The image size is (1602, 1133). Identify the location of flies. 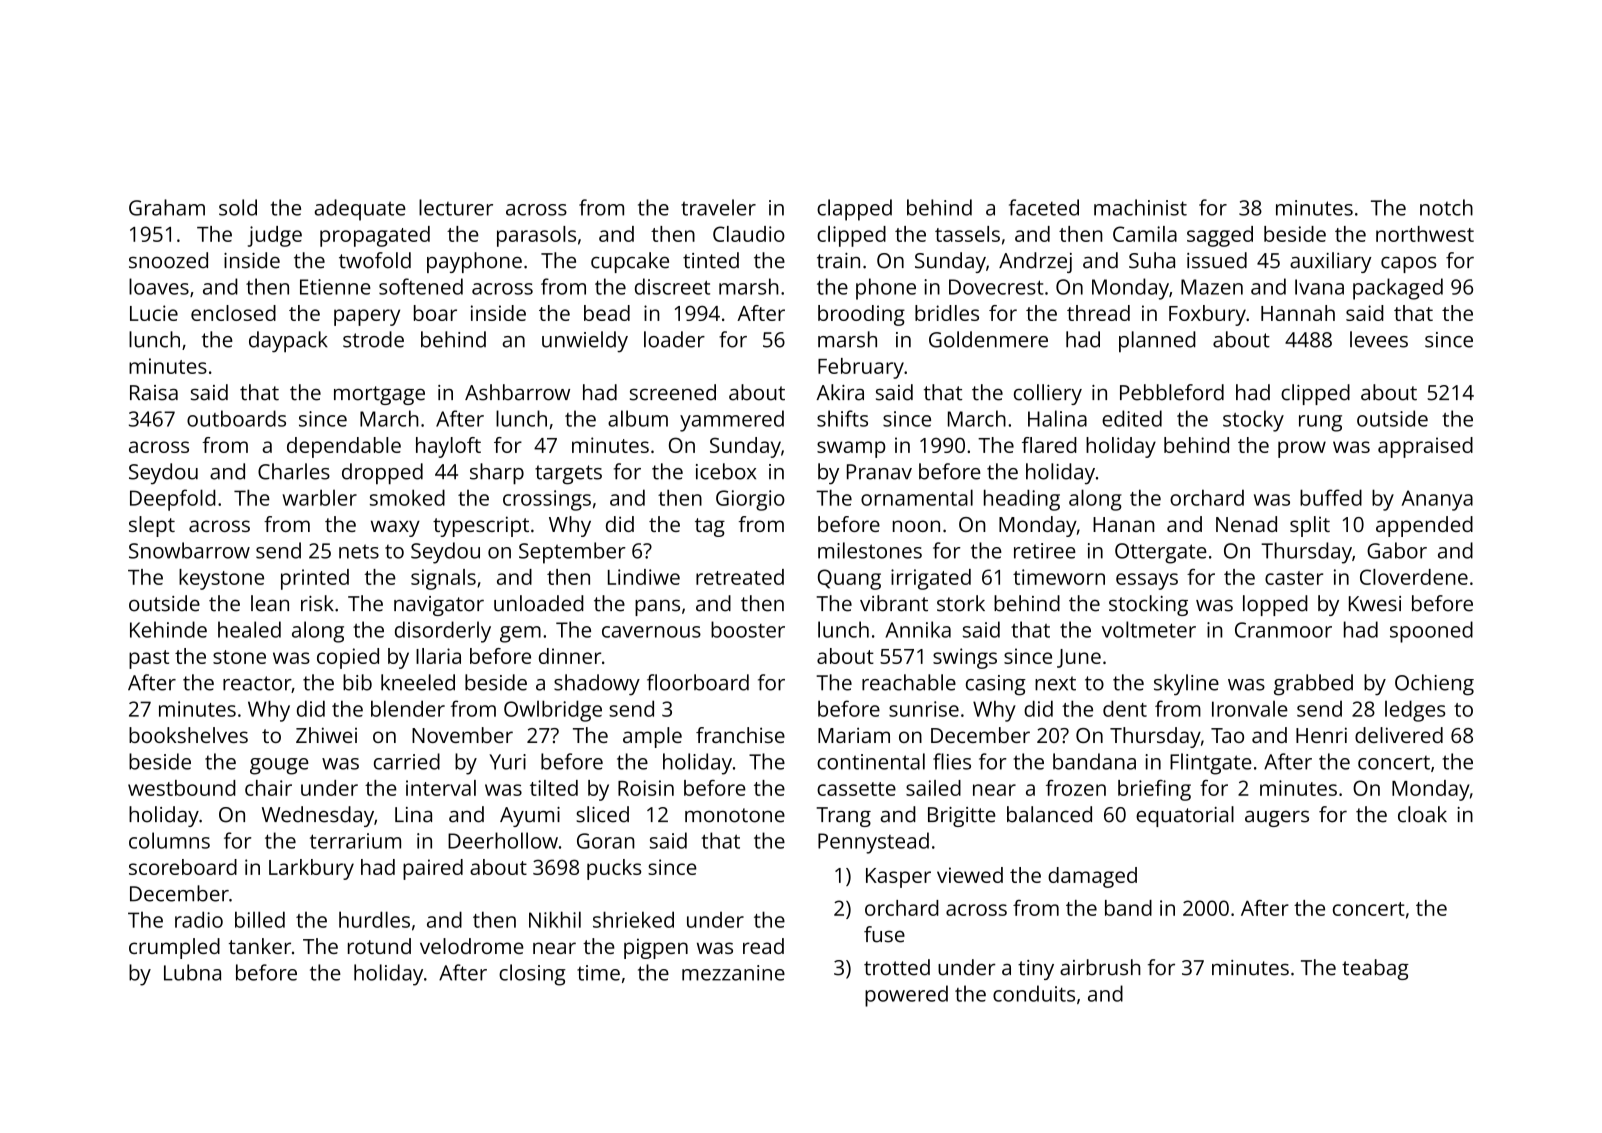
(952, 761).
